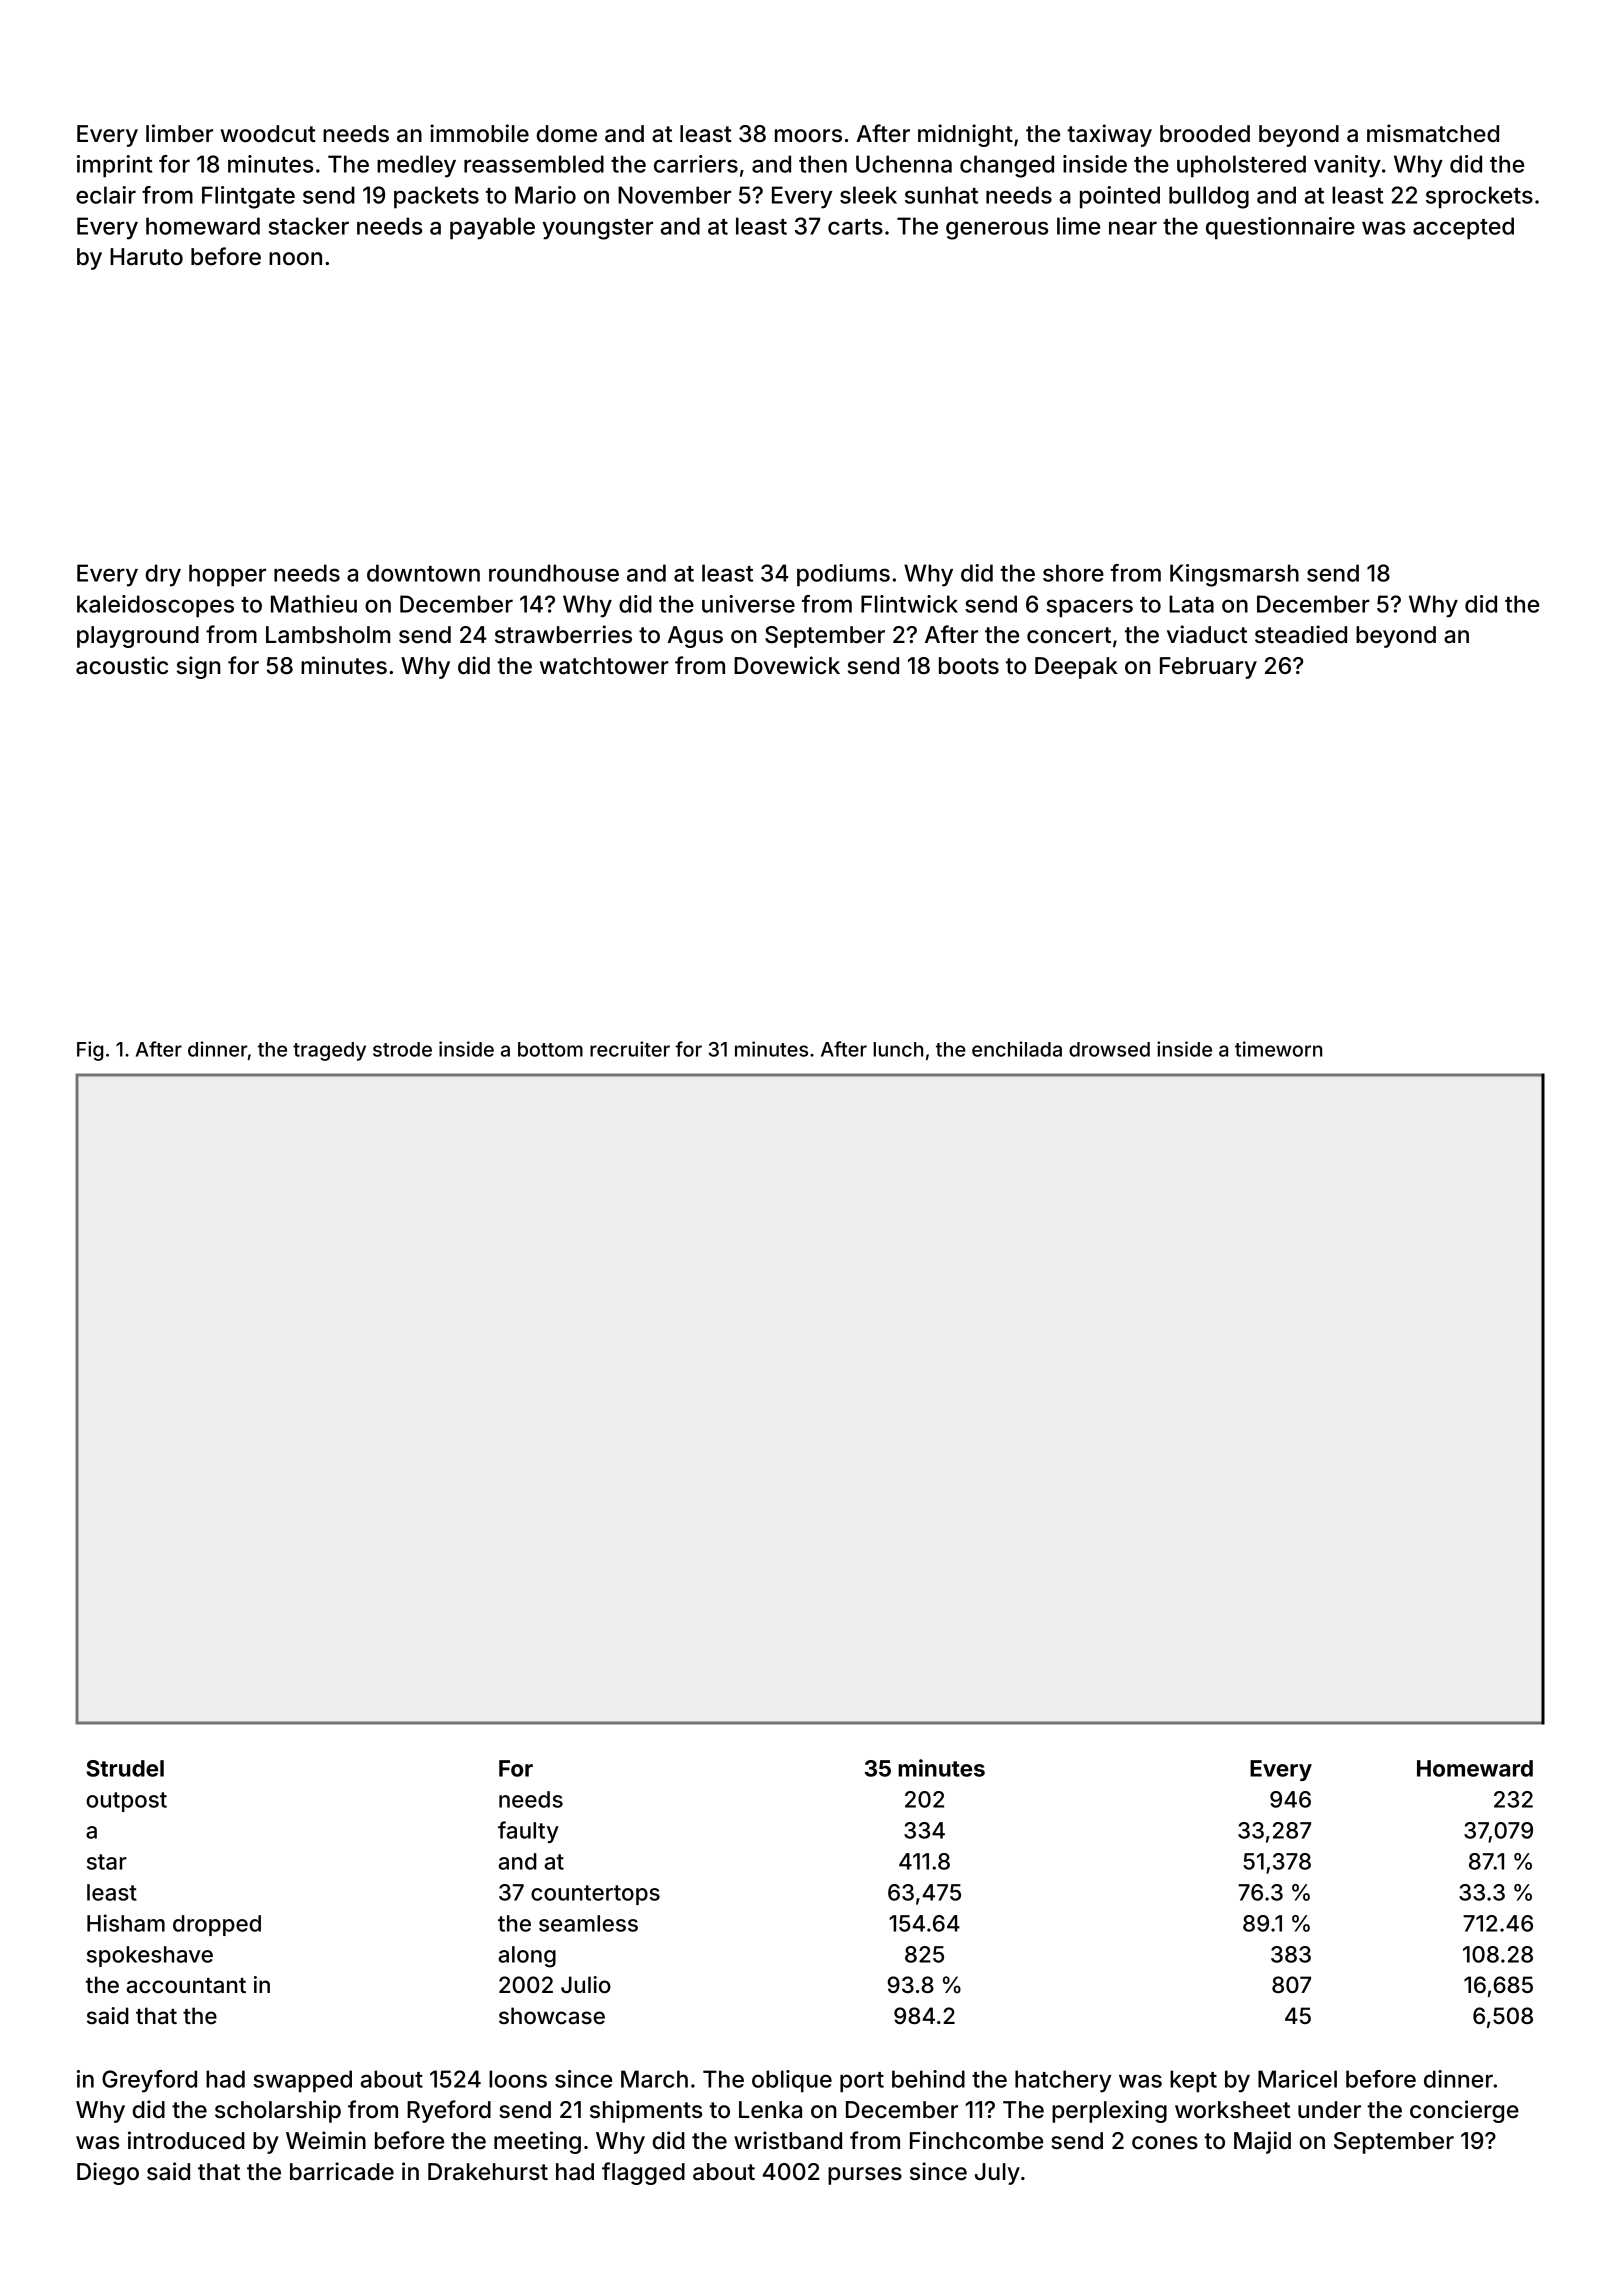  I want to click on limber, so click(179, 133).
